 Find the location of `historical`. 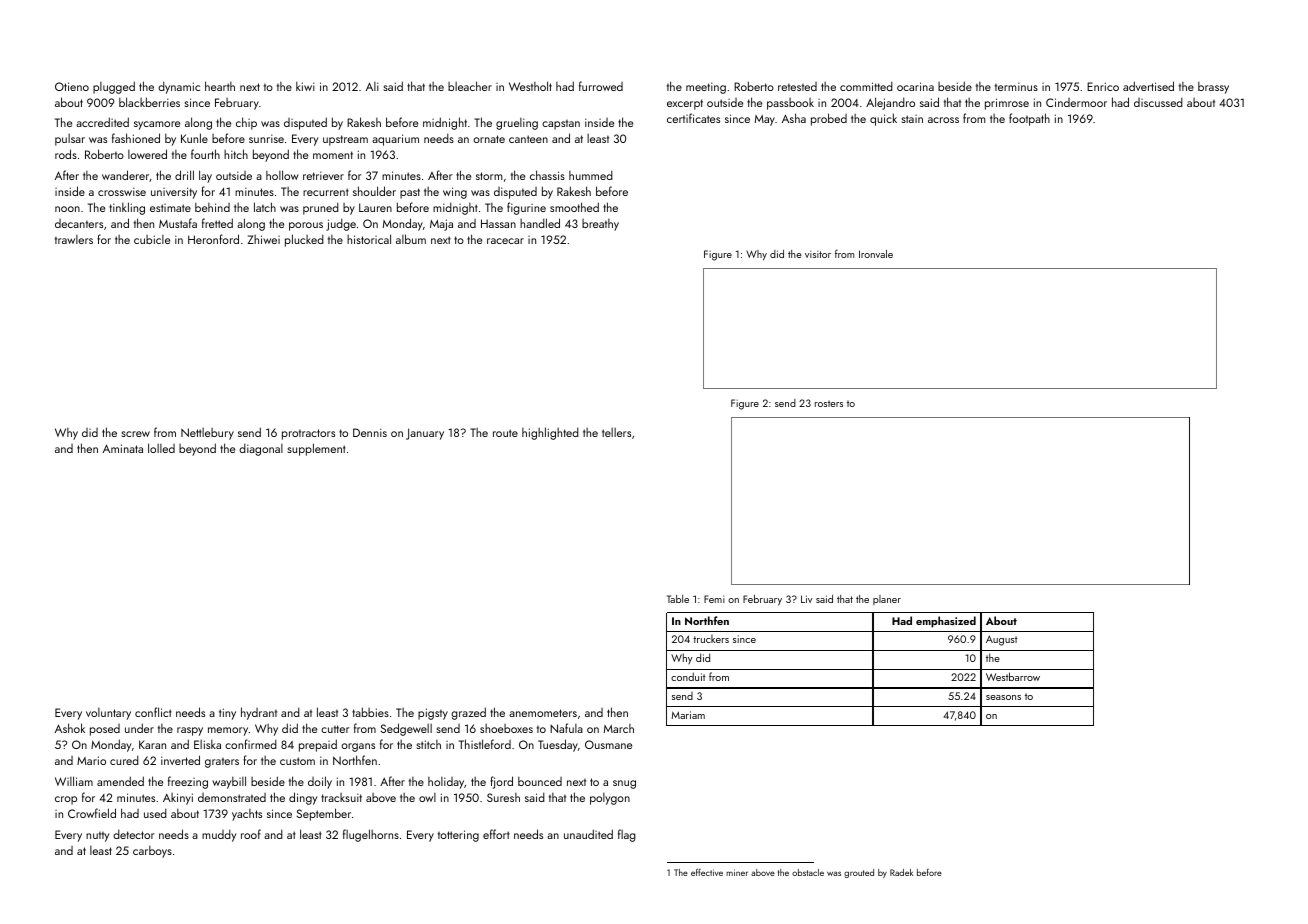

historical is located at coordinates (369, 239).
